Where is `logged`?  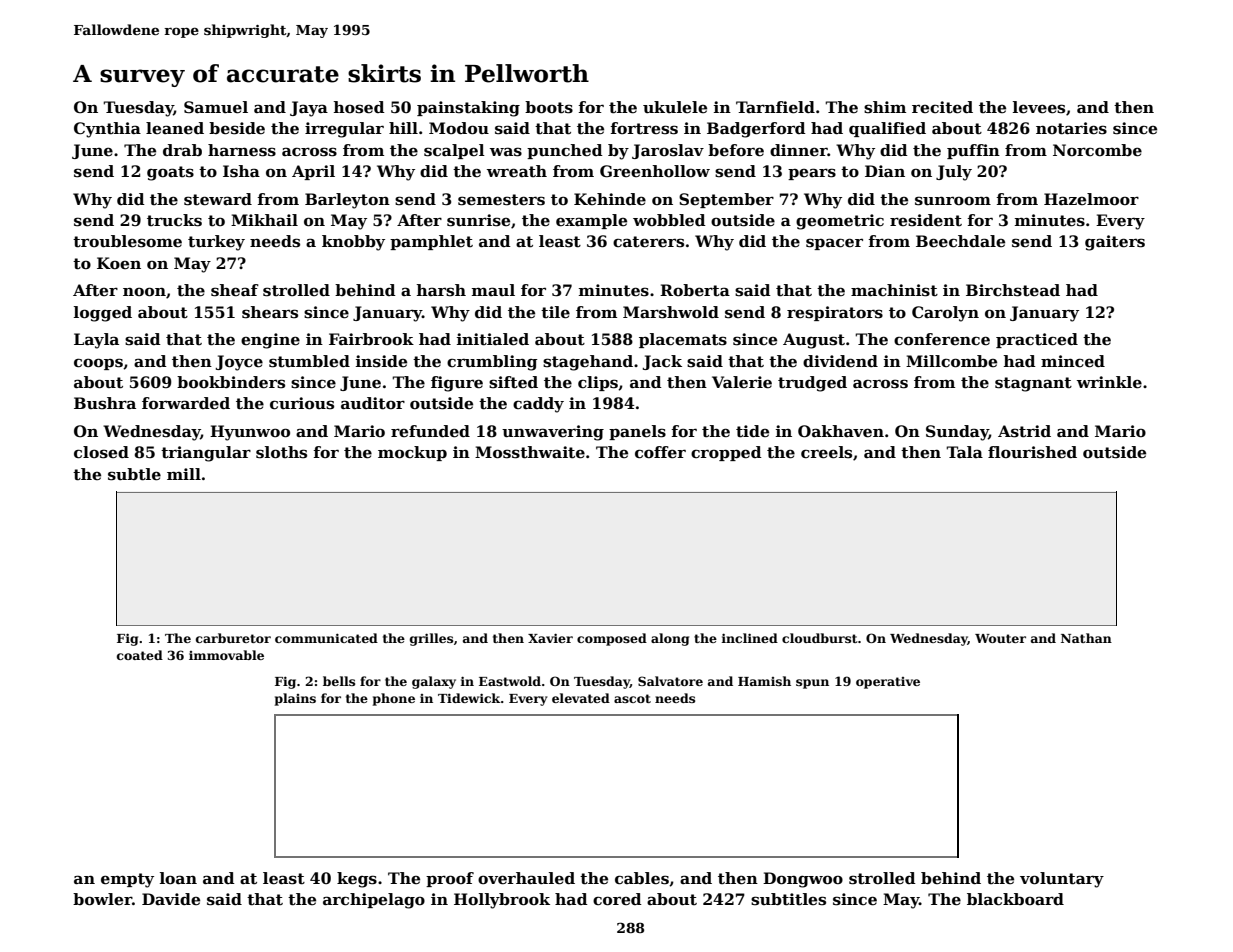 logged is located at coordinates (103, 314).
